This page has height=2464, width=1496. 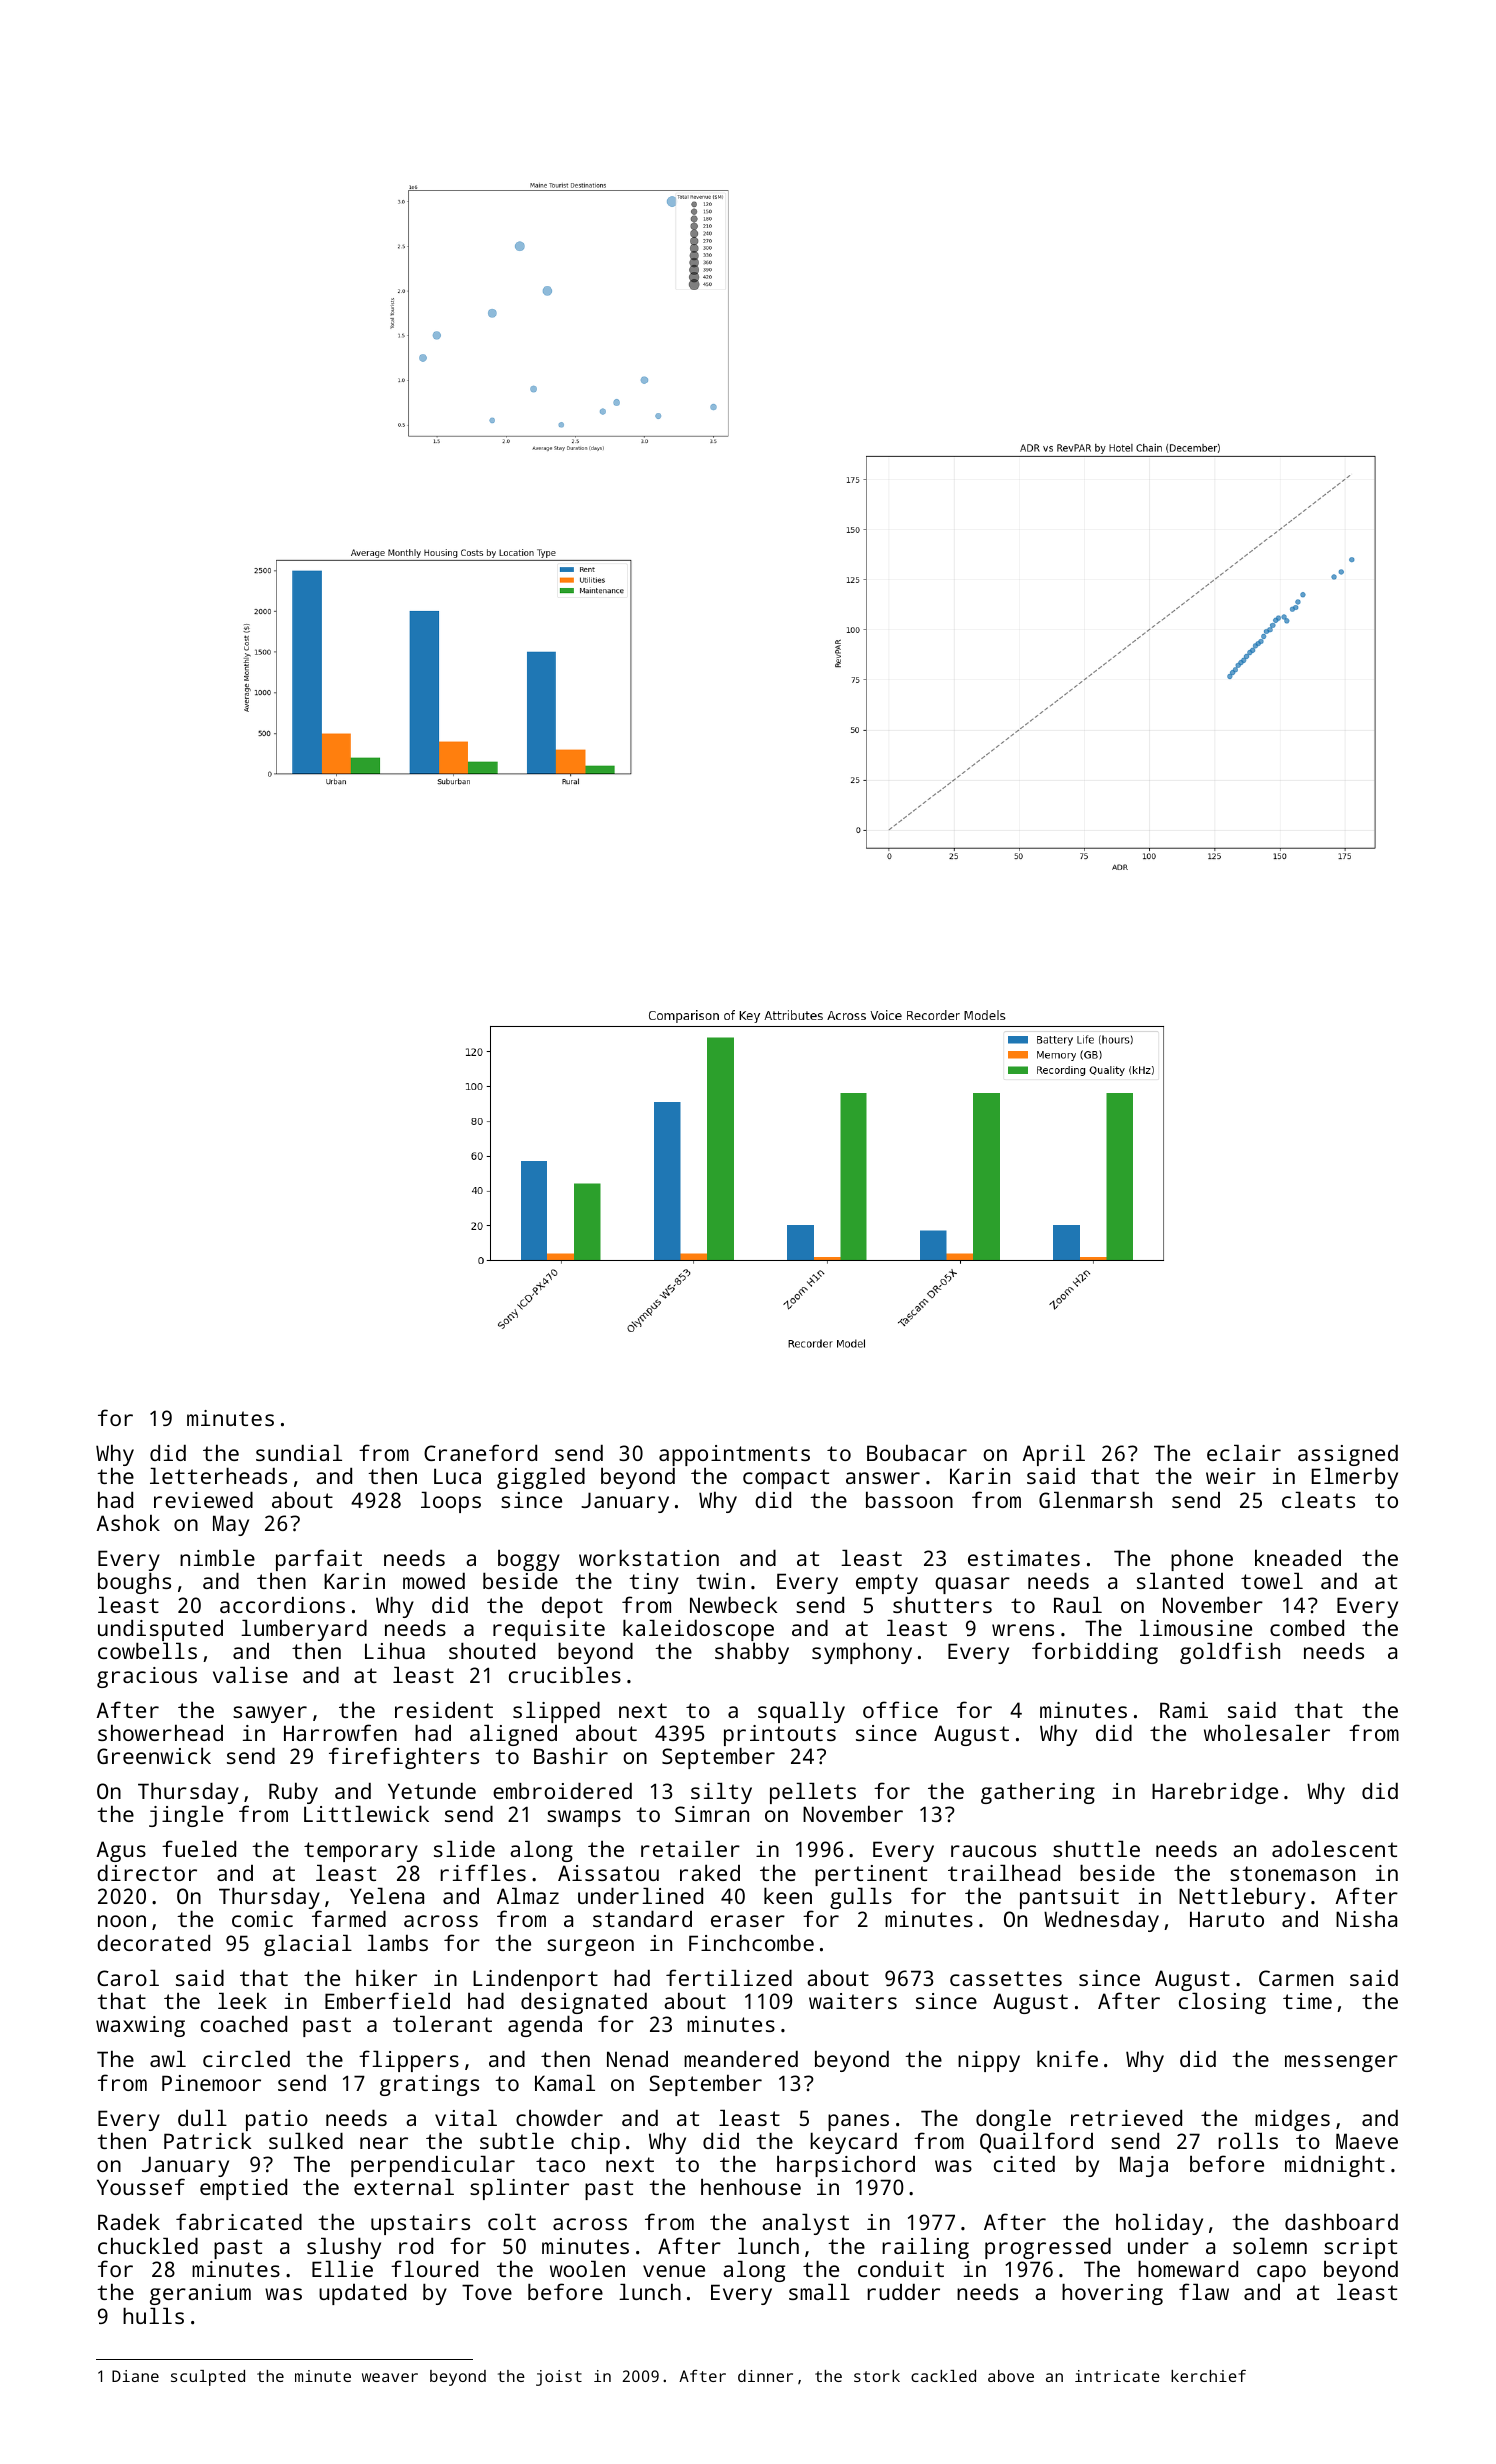 What do you see at coordinates (1038, 1793) in the page?
I see `gathering` at bounding box center [1038, 1793].
